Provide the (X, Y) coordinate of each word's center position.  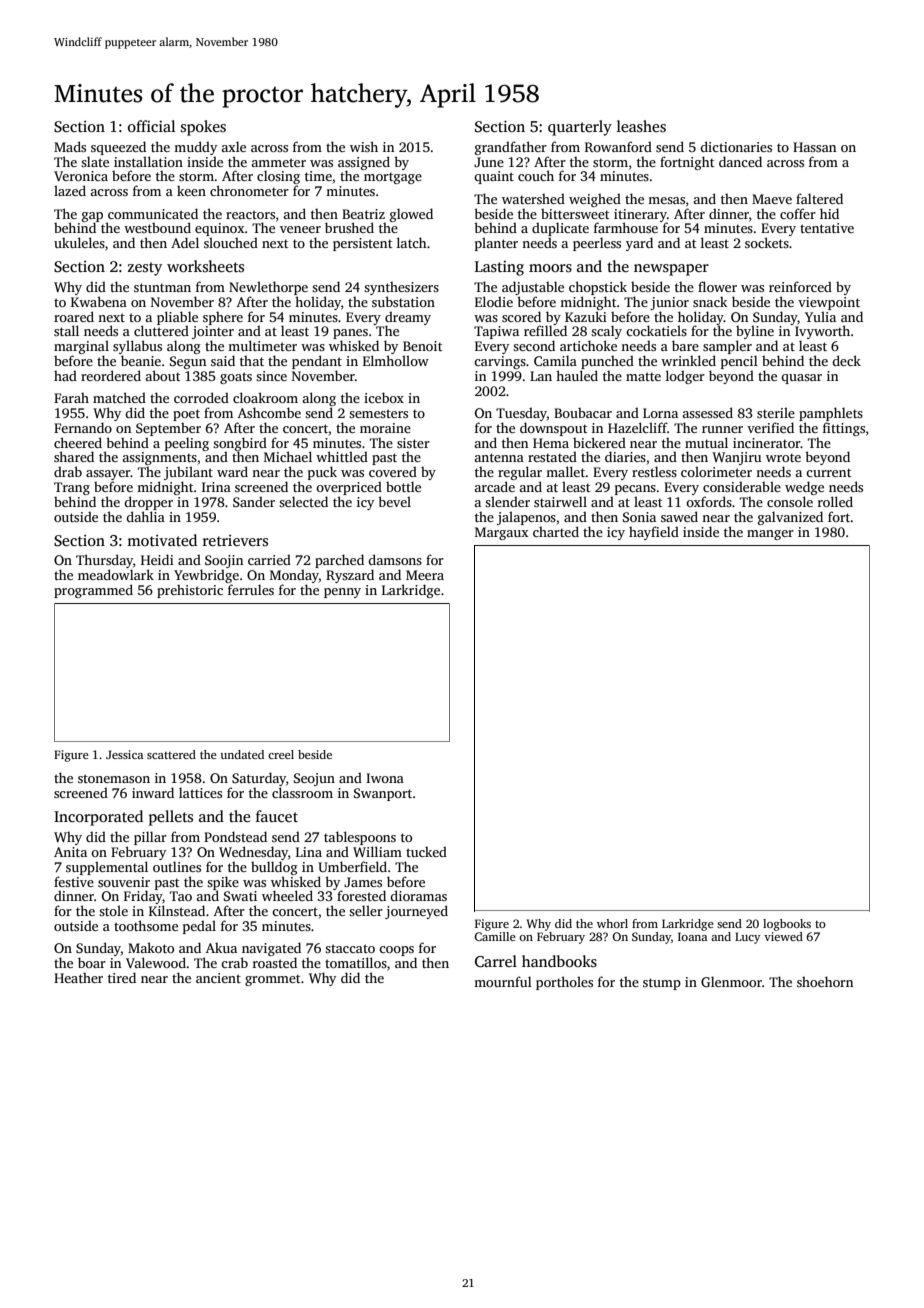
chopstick (598, 288)
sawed (679, 516)
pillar (150, 838)
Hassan (814, 147)
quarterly (580, 128)
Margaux (501, 533)
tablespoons (360, 838)
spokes (203, 128)
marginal (81, 347)
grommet (272, 980)
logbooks (787, 925)
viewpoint (829, 303)
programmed (93, 591)
